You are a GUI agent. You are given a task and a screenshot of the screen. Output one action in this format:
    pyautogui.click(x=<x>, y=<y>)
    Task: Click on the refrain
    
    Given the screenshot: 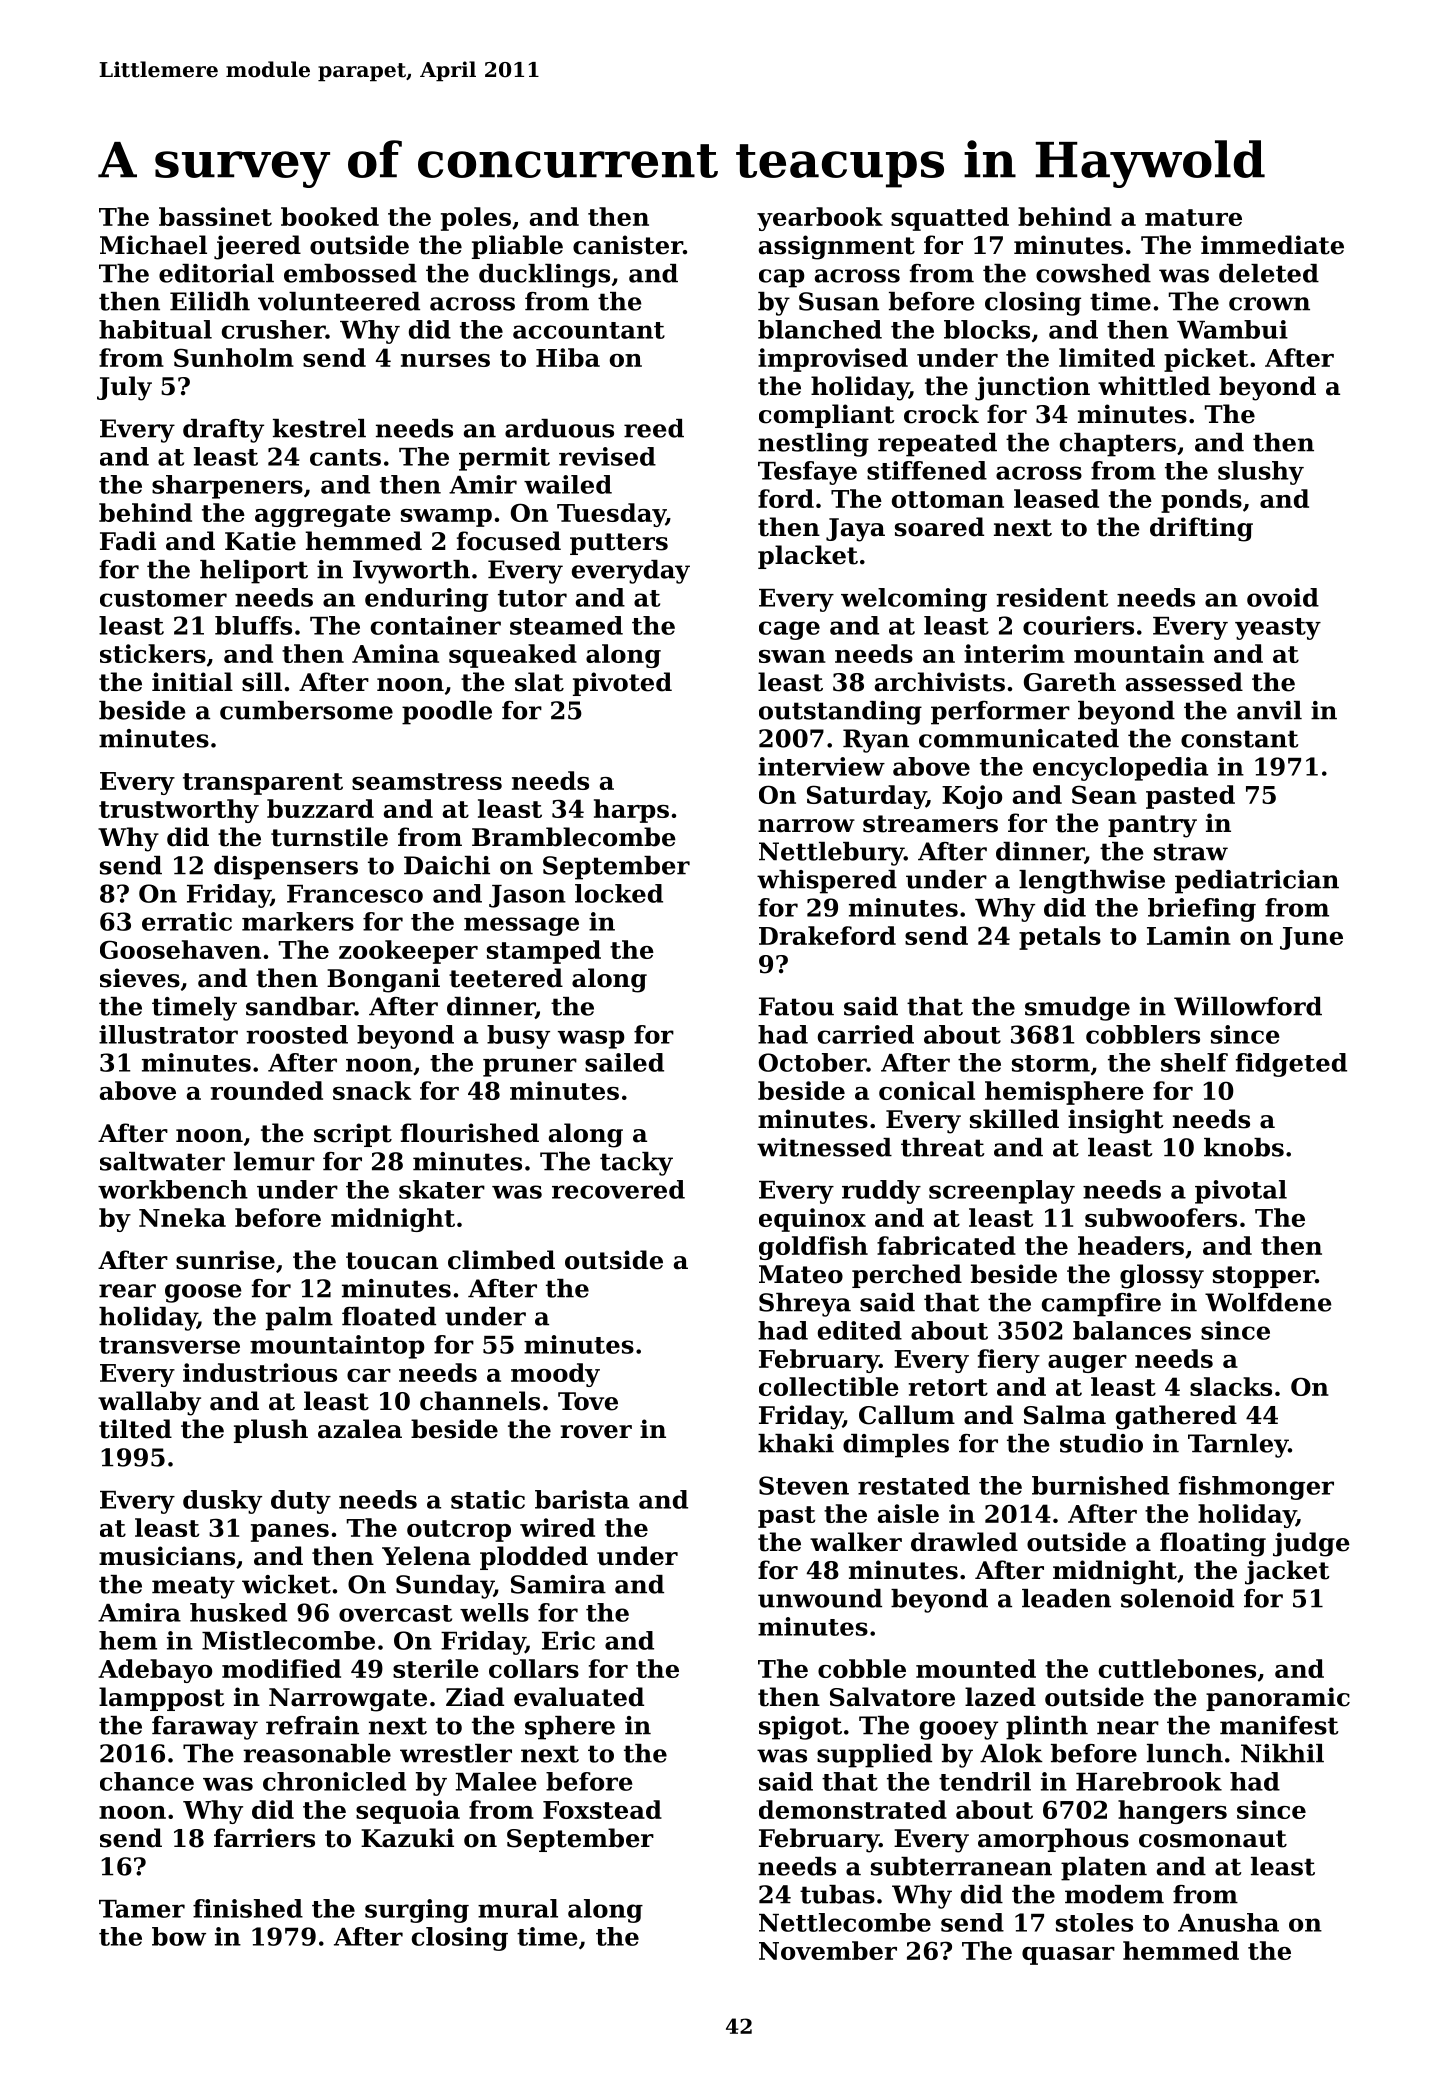 What is the action you would take?
    pyautogui.click(x=312, y=1725)
